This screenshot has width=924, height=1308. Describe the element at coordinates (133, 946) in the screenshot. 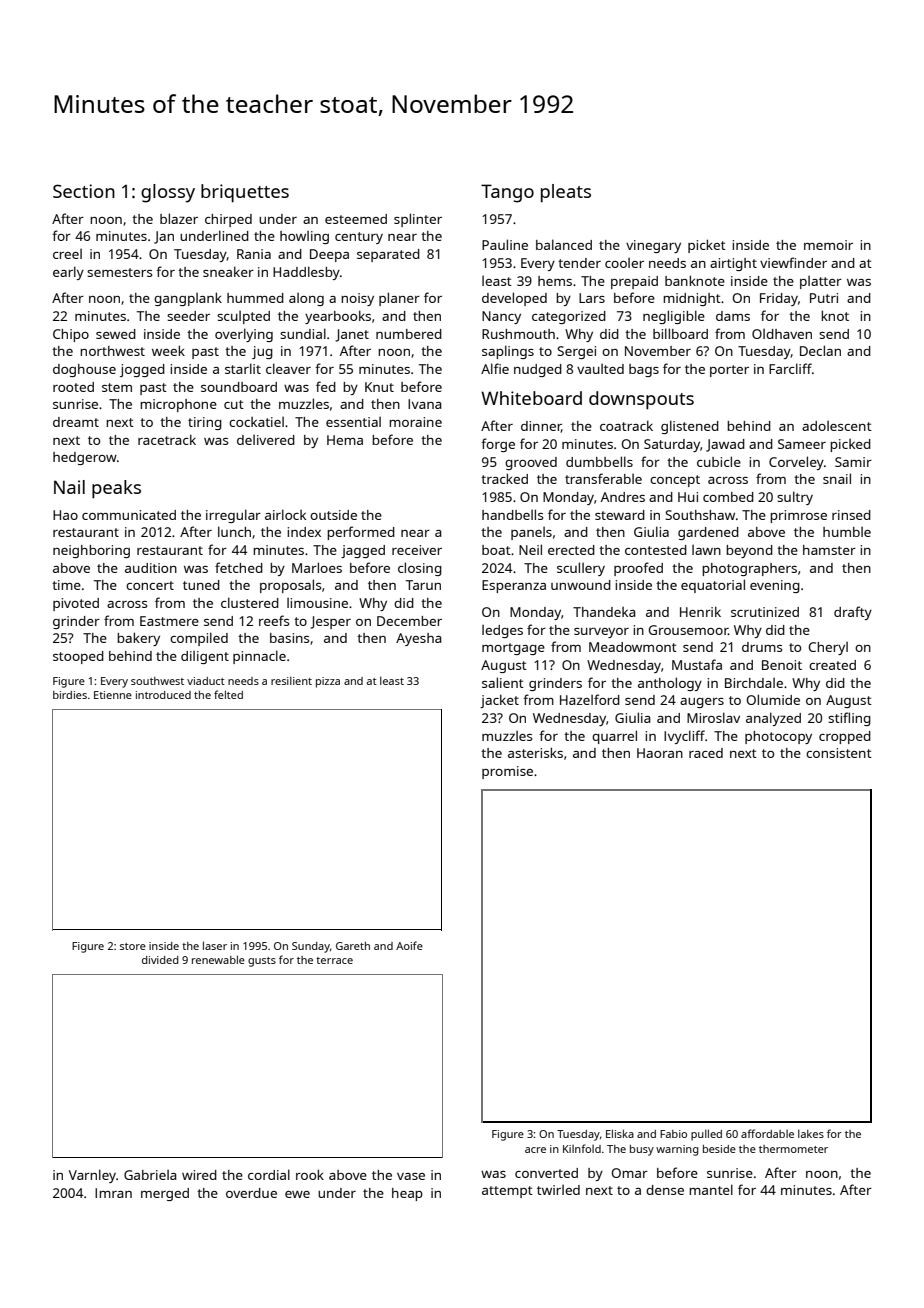

I see `store` at that location.
